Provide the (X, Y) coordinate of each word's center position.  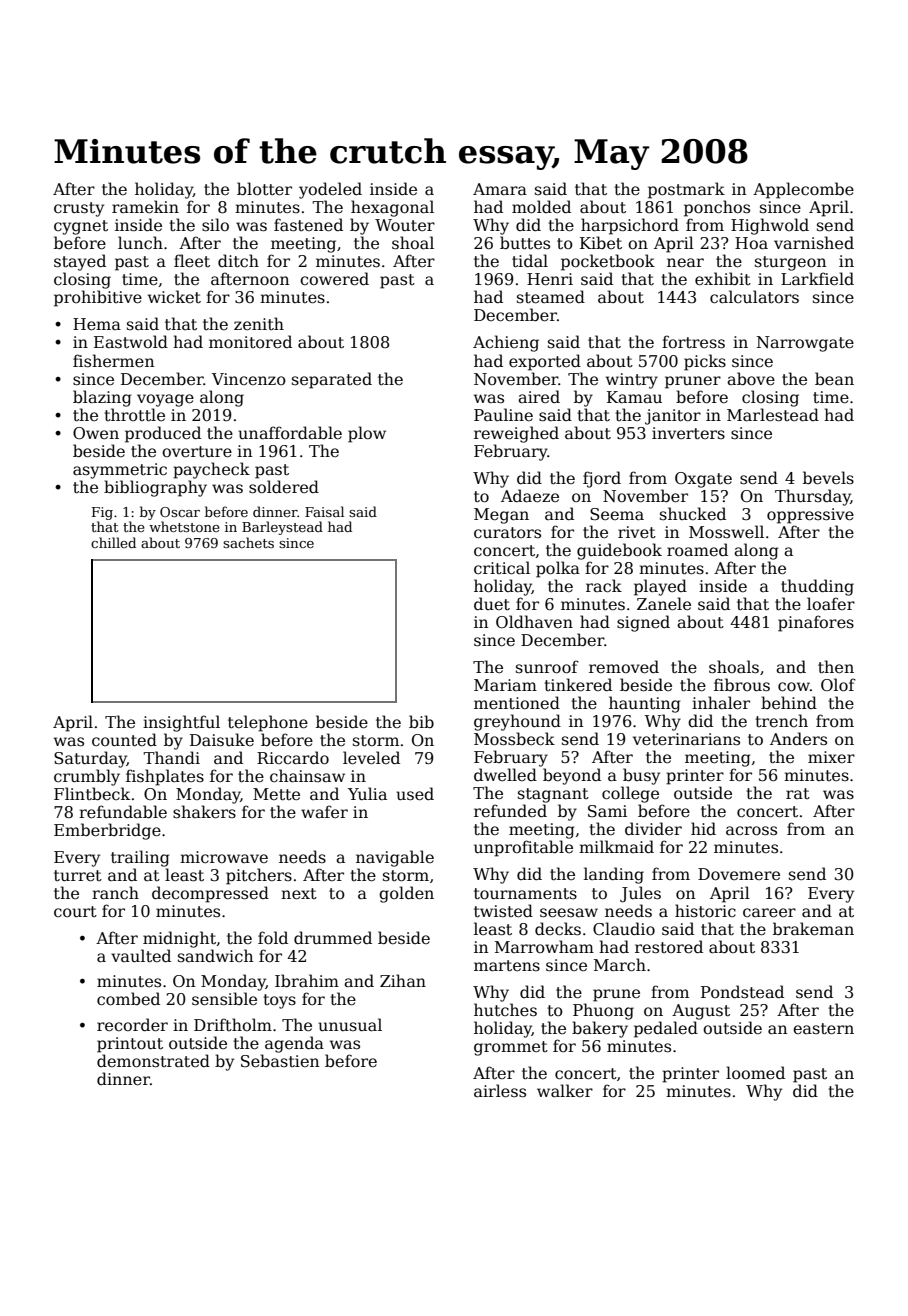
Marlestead (773, 415)
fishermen (113, 361)
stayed (80, 262)
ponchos (717, 208)
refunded (510, 810)
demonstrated (153, 1061)
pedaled (666, 1029)
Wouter (405, 225)
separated (332, 380)
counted (124, 739)
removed (624, 667)
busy (641, 776)
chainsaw (307, 776)
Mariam (505, 685)
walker (565, 1091)
